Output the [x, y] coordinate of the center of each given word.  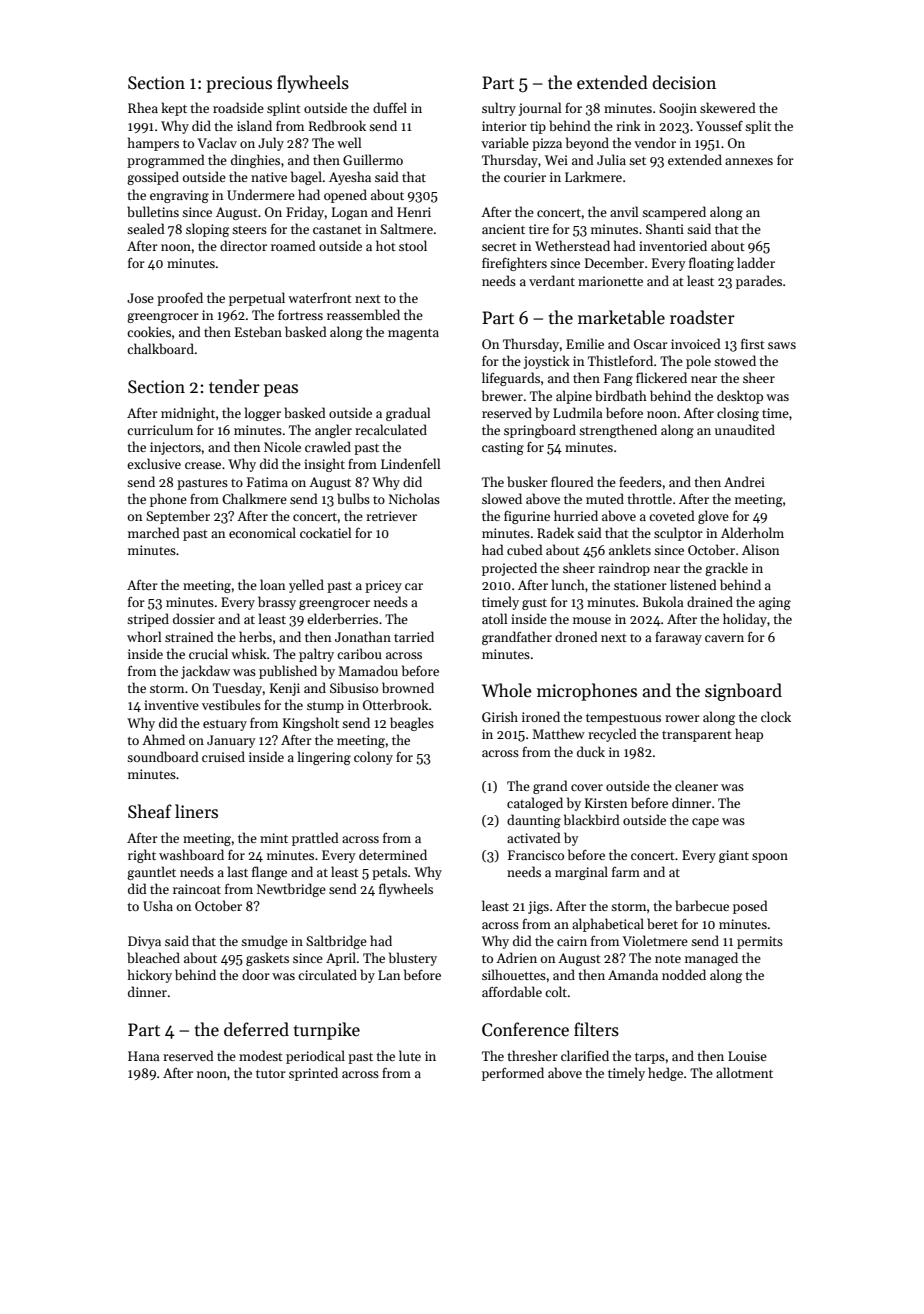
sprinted [313, 1074]
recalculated [391, 429]
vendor [655, 142]
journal [540, 109]
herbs [255, 636]
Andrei [744, 481]
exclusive [154, 463]
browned [408, 687]
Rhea [143, 107]
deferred [256, 1029]
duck [591, 751]
